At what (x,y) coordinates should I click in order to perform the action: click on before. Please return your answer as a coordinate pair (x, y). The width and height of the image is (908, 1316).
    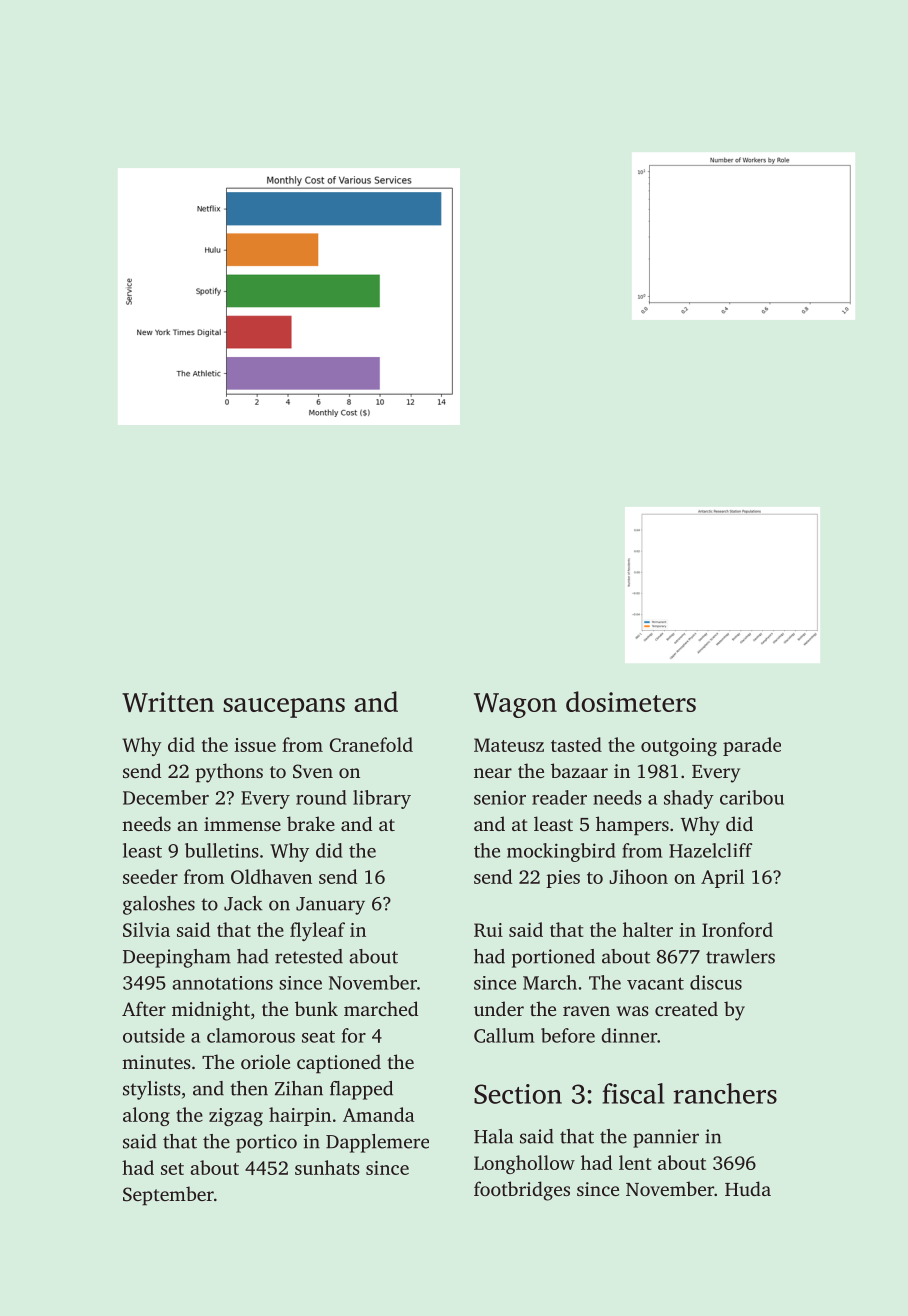
    Looking at the image, I should click on (568, 1035).
